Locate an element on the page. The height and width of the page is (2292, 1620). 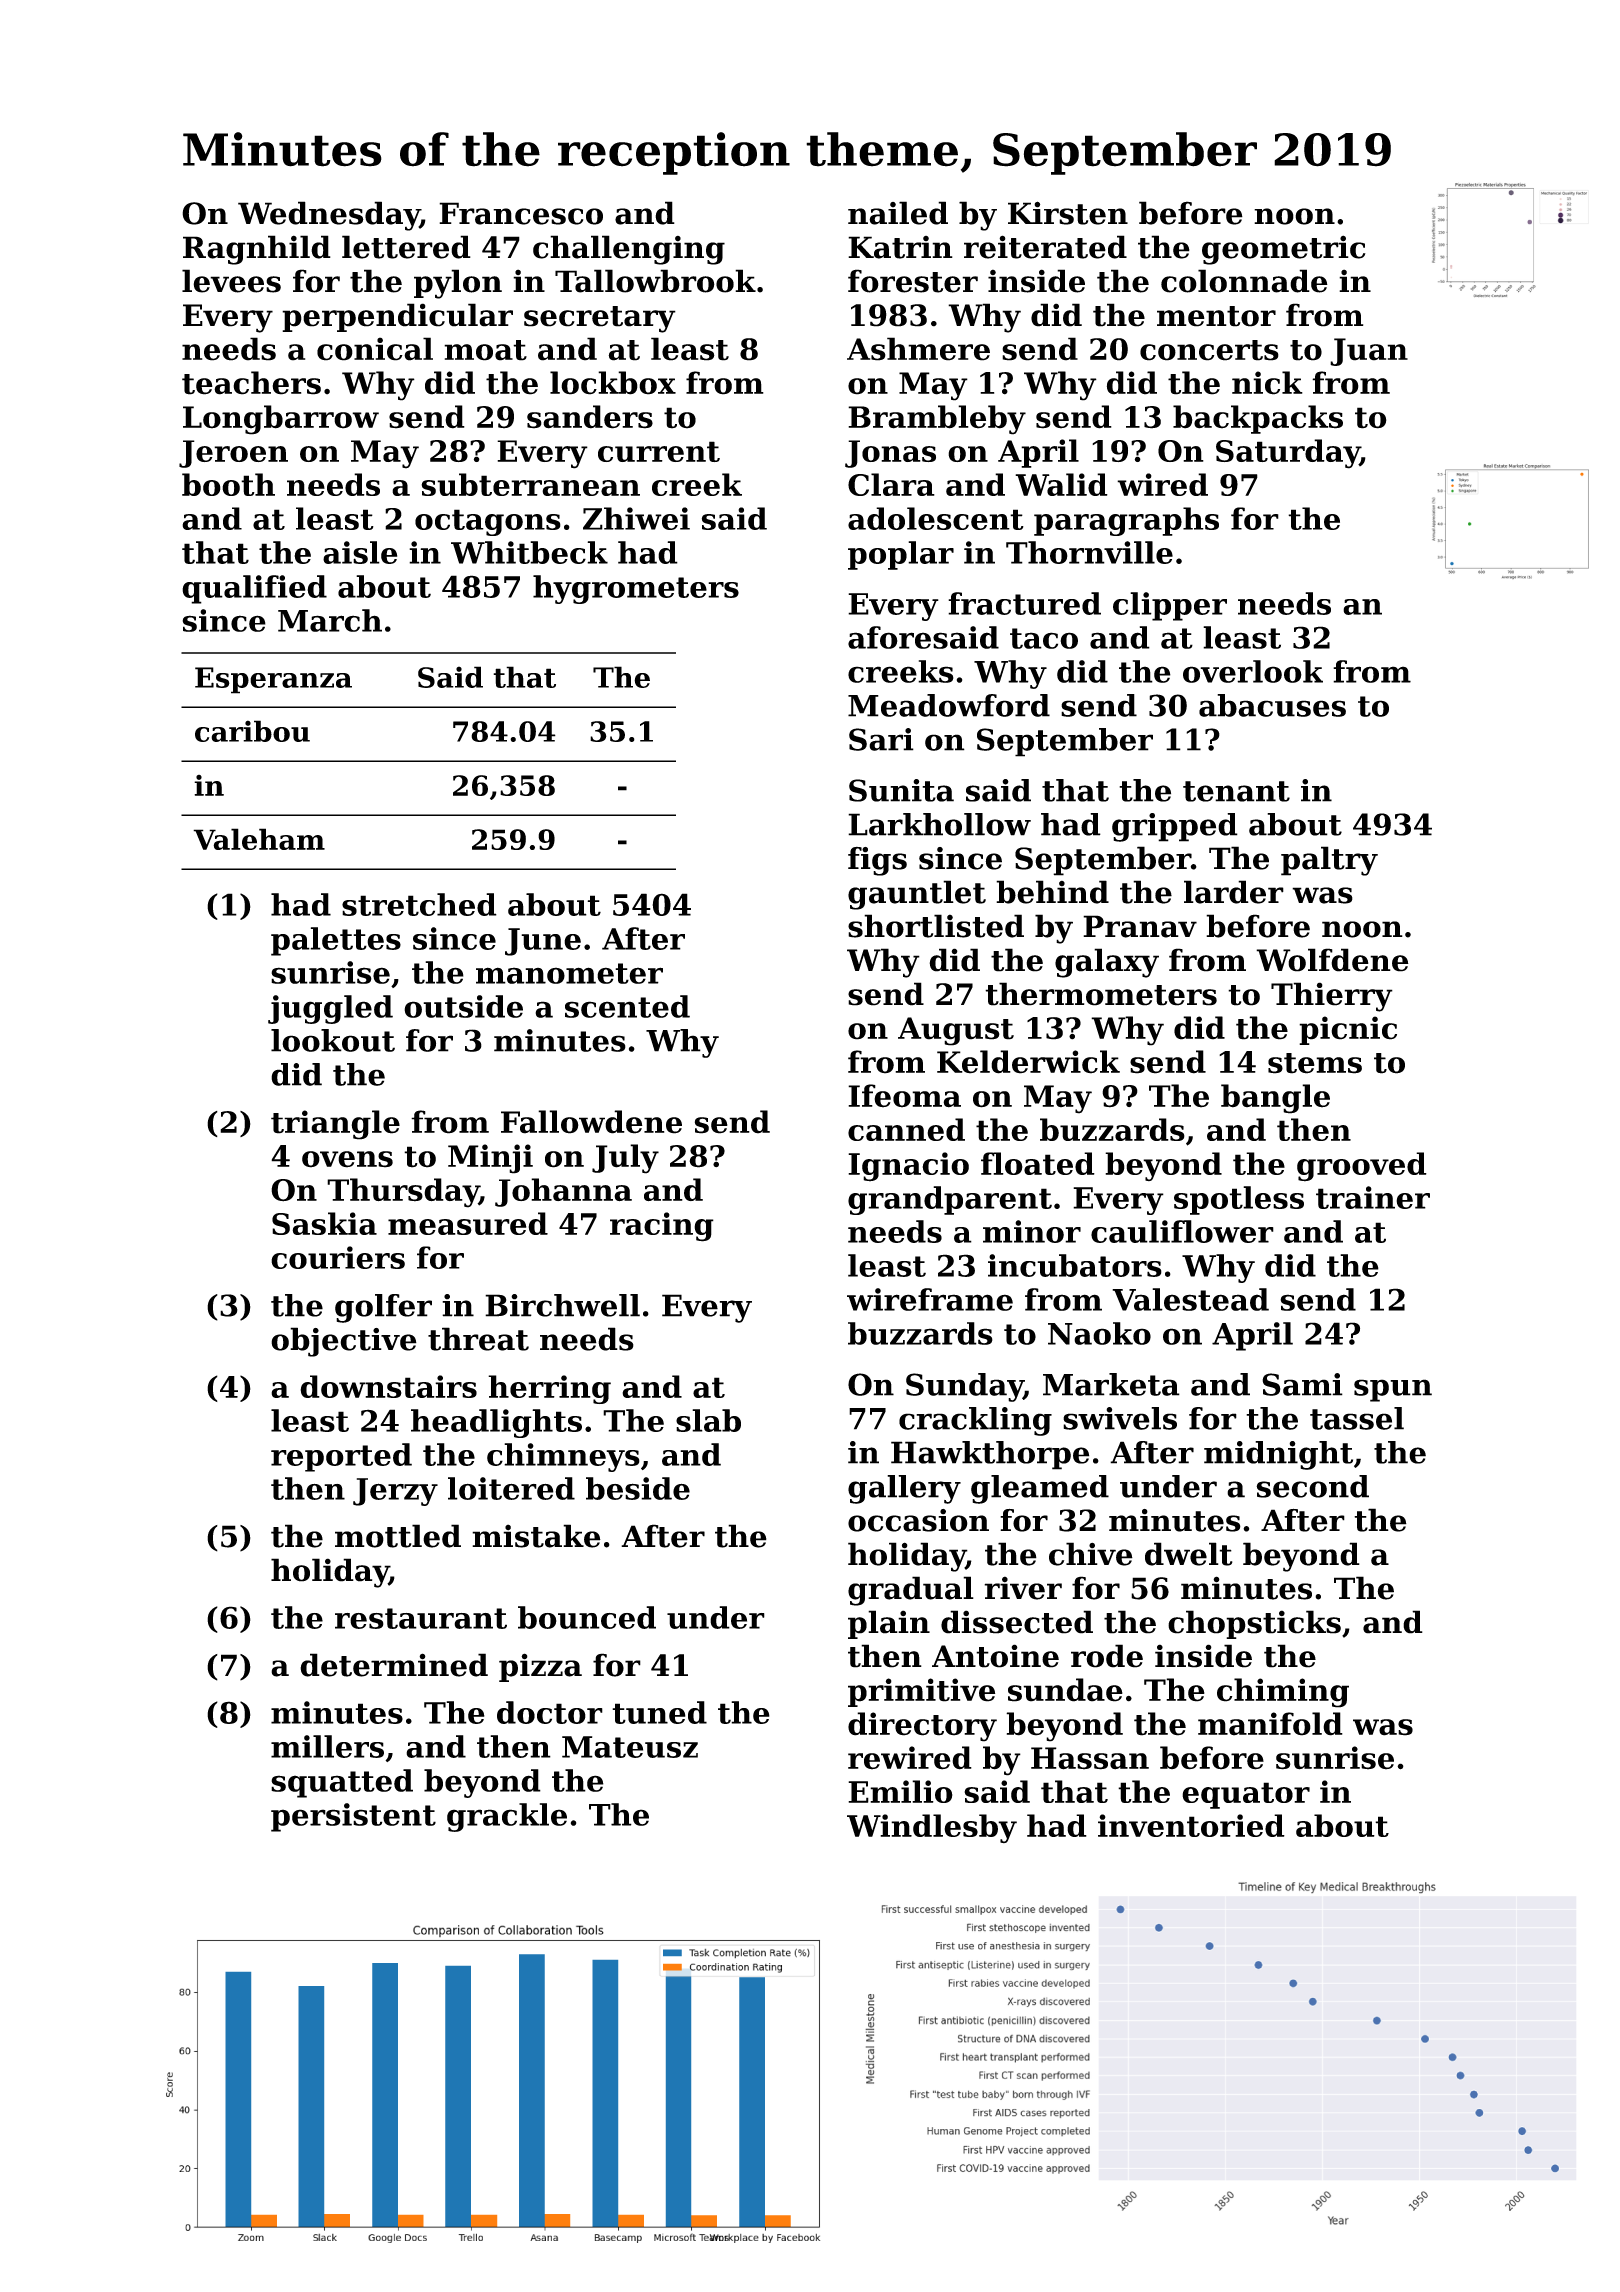
couriers is located at coordinates (338, 1257).
